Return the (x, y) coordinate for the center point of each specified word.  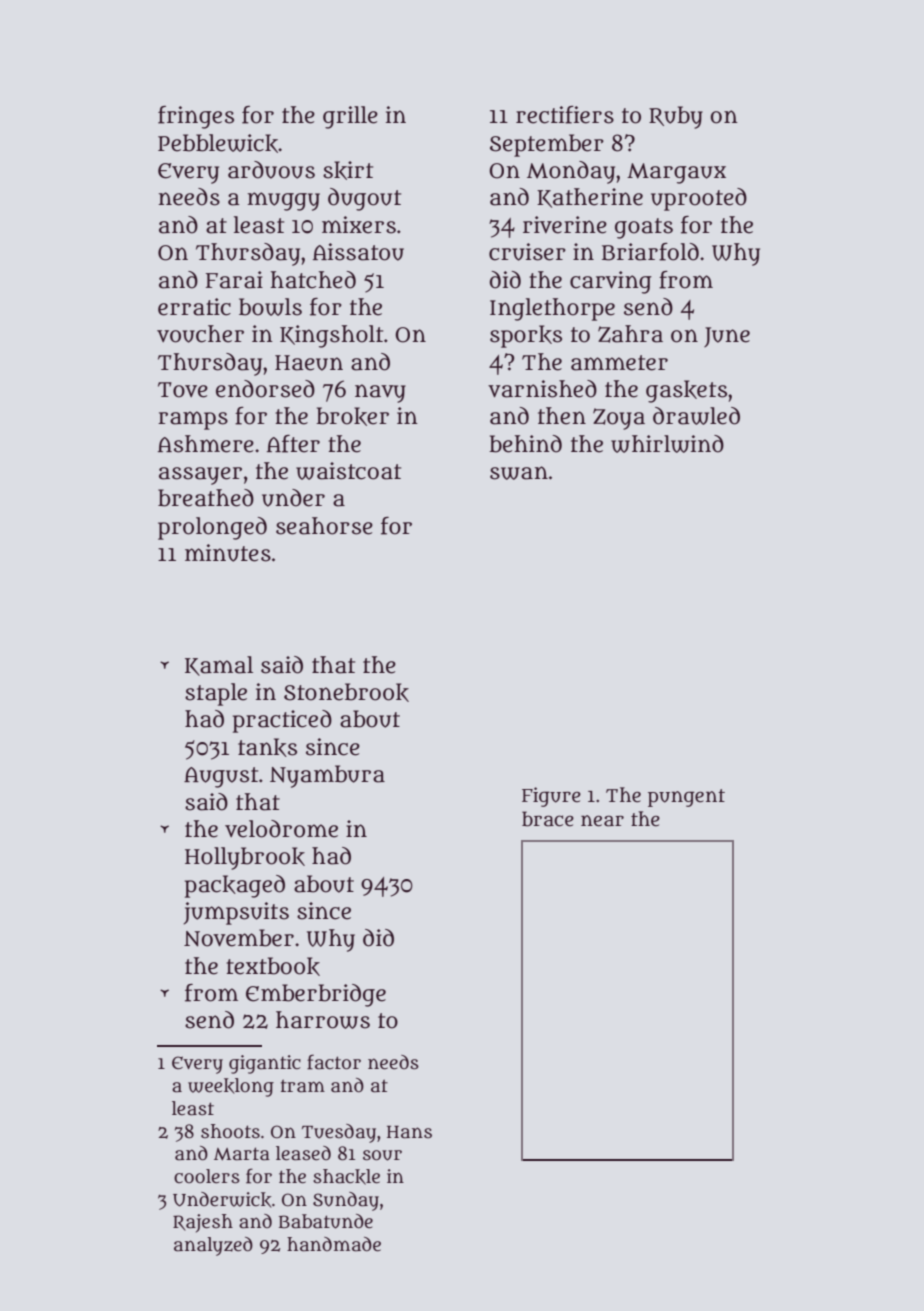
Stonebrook (346, 692)
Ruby (676, 117)
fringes (196, 117)
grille (350, 117)
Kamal (219, 666)
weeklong (231, 1087)
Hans (409, 1132)
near (602, 821)
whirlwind (667, 444)
